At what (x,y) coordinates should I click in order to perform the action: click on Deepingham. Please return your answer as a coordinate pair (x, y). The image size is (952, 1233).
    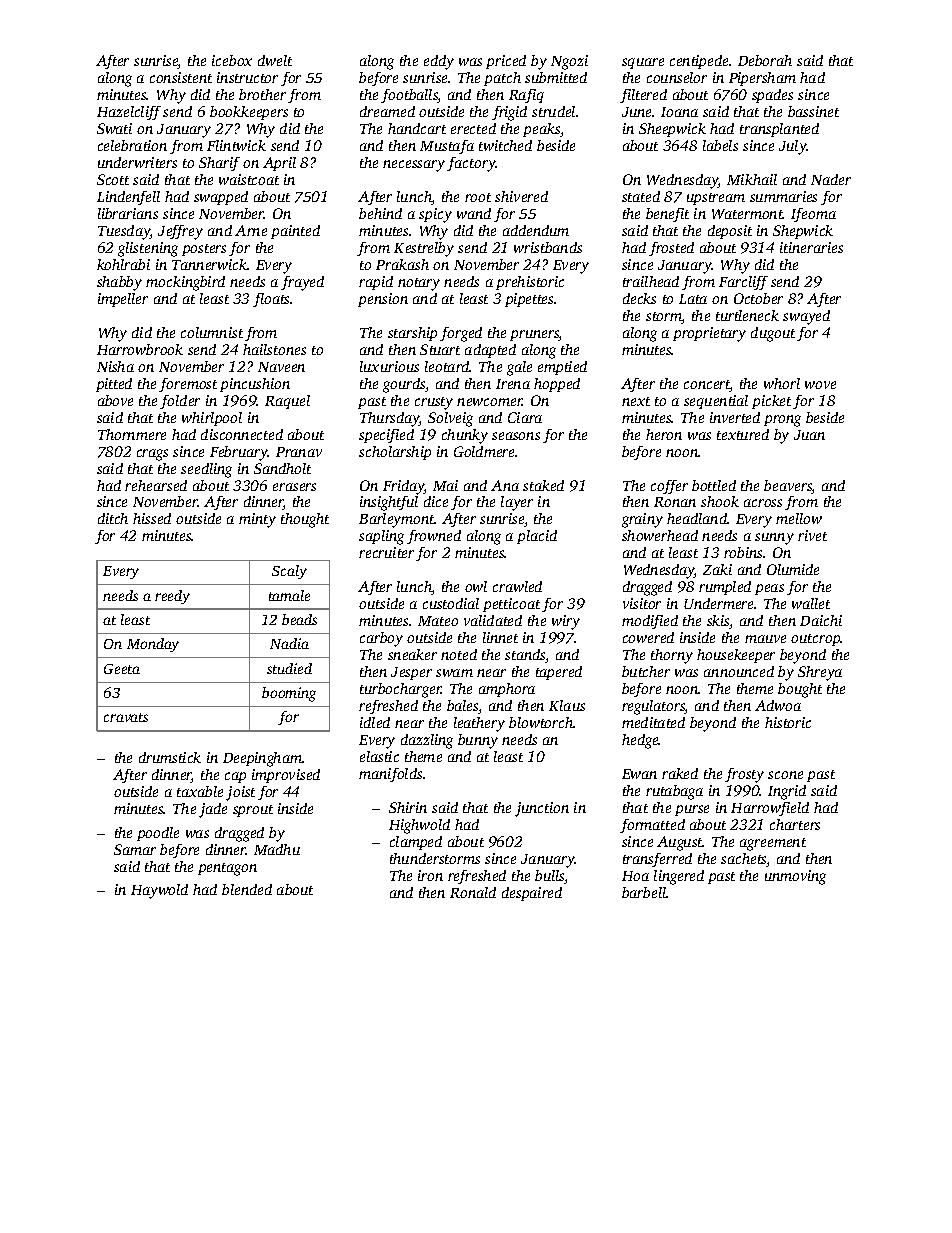
    Looking at the image, I should click on (262, 759).
